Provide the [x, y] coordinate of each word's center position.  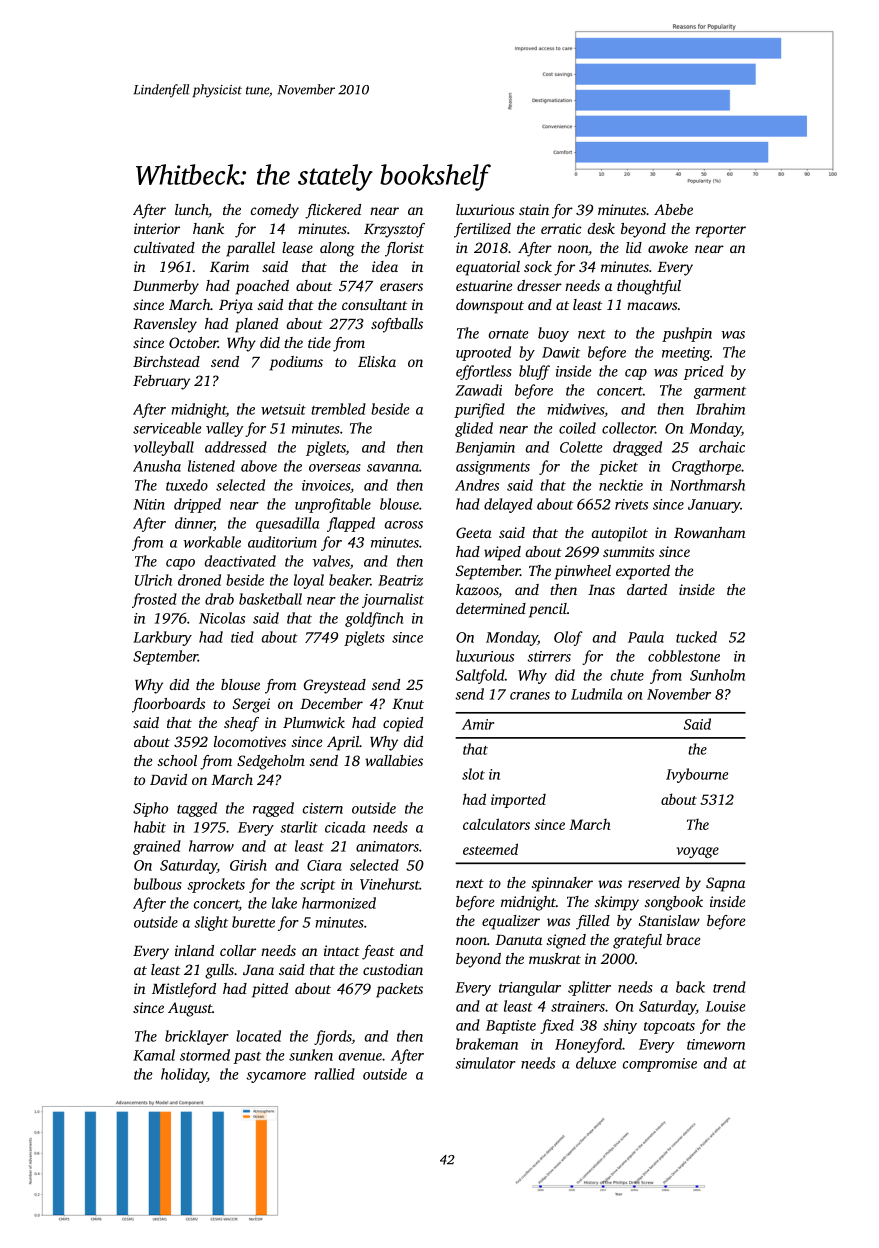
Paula [646, 637]
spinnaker [562, 884]
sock [538, 266]
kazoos [477, 589]
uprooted [483, 353]
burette [253, 922]
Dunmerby [166, 287]
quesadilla [287, 524]
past [247, 1058]
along [337, 249]
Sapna [725, 884]
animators [387, 846]
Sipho [150, 809]
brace [683, 939]
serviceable [167, 428]
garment [720, 393]
